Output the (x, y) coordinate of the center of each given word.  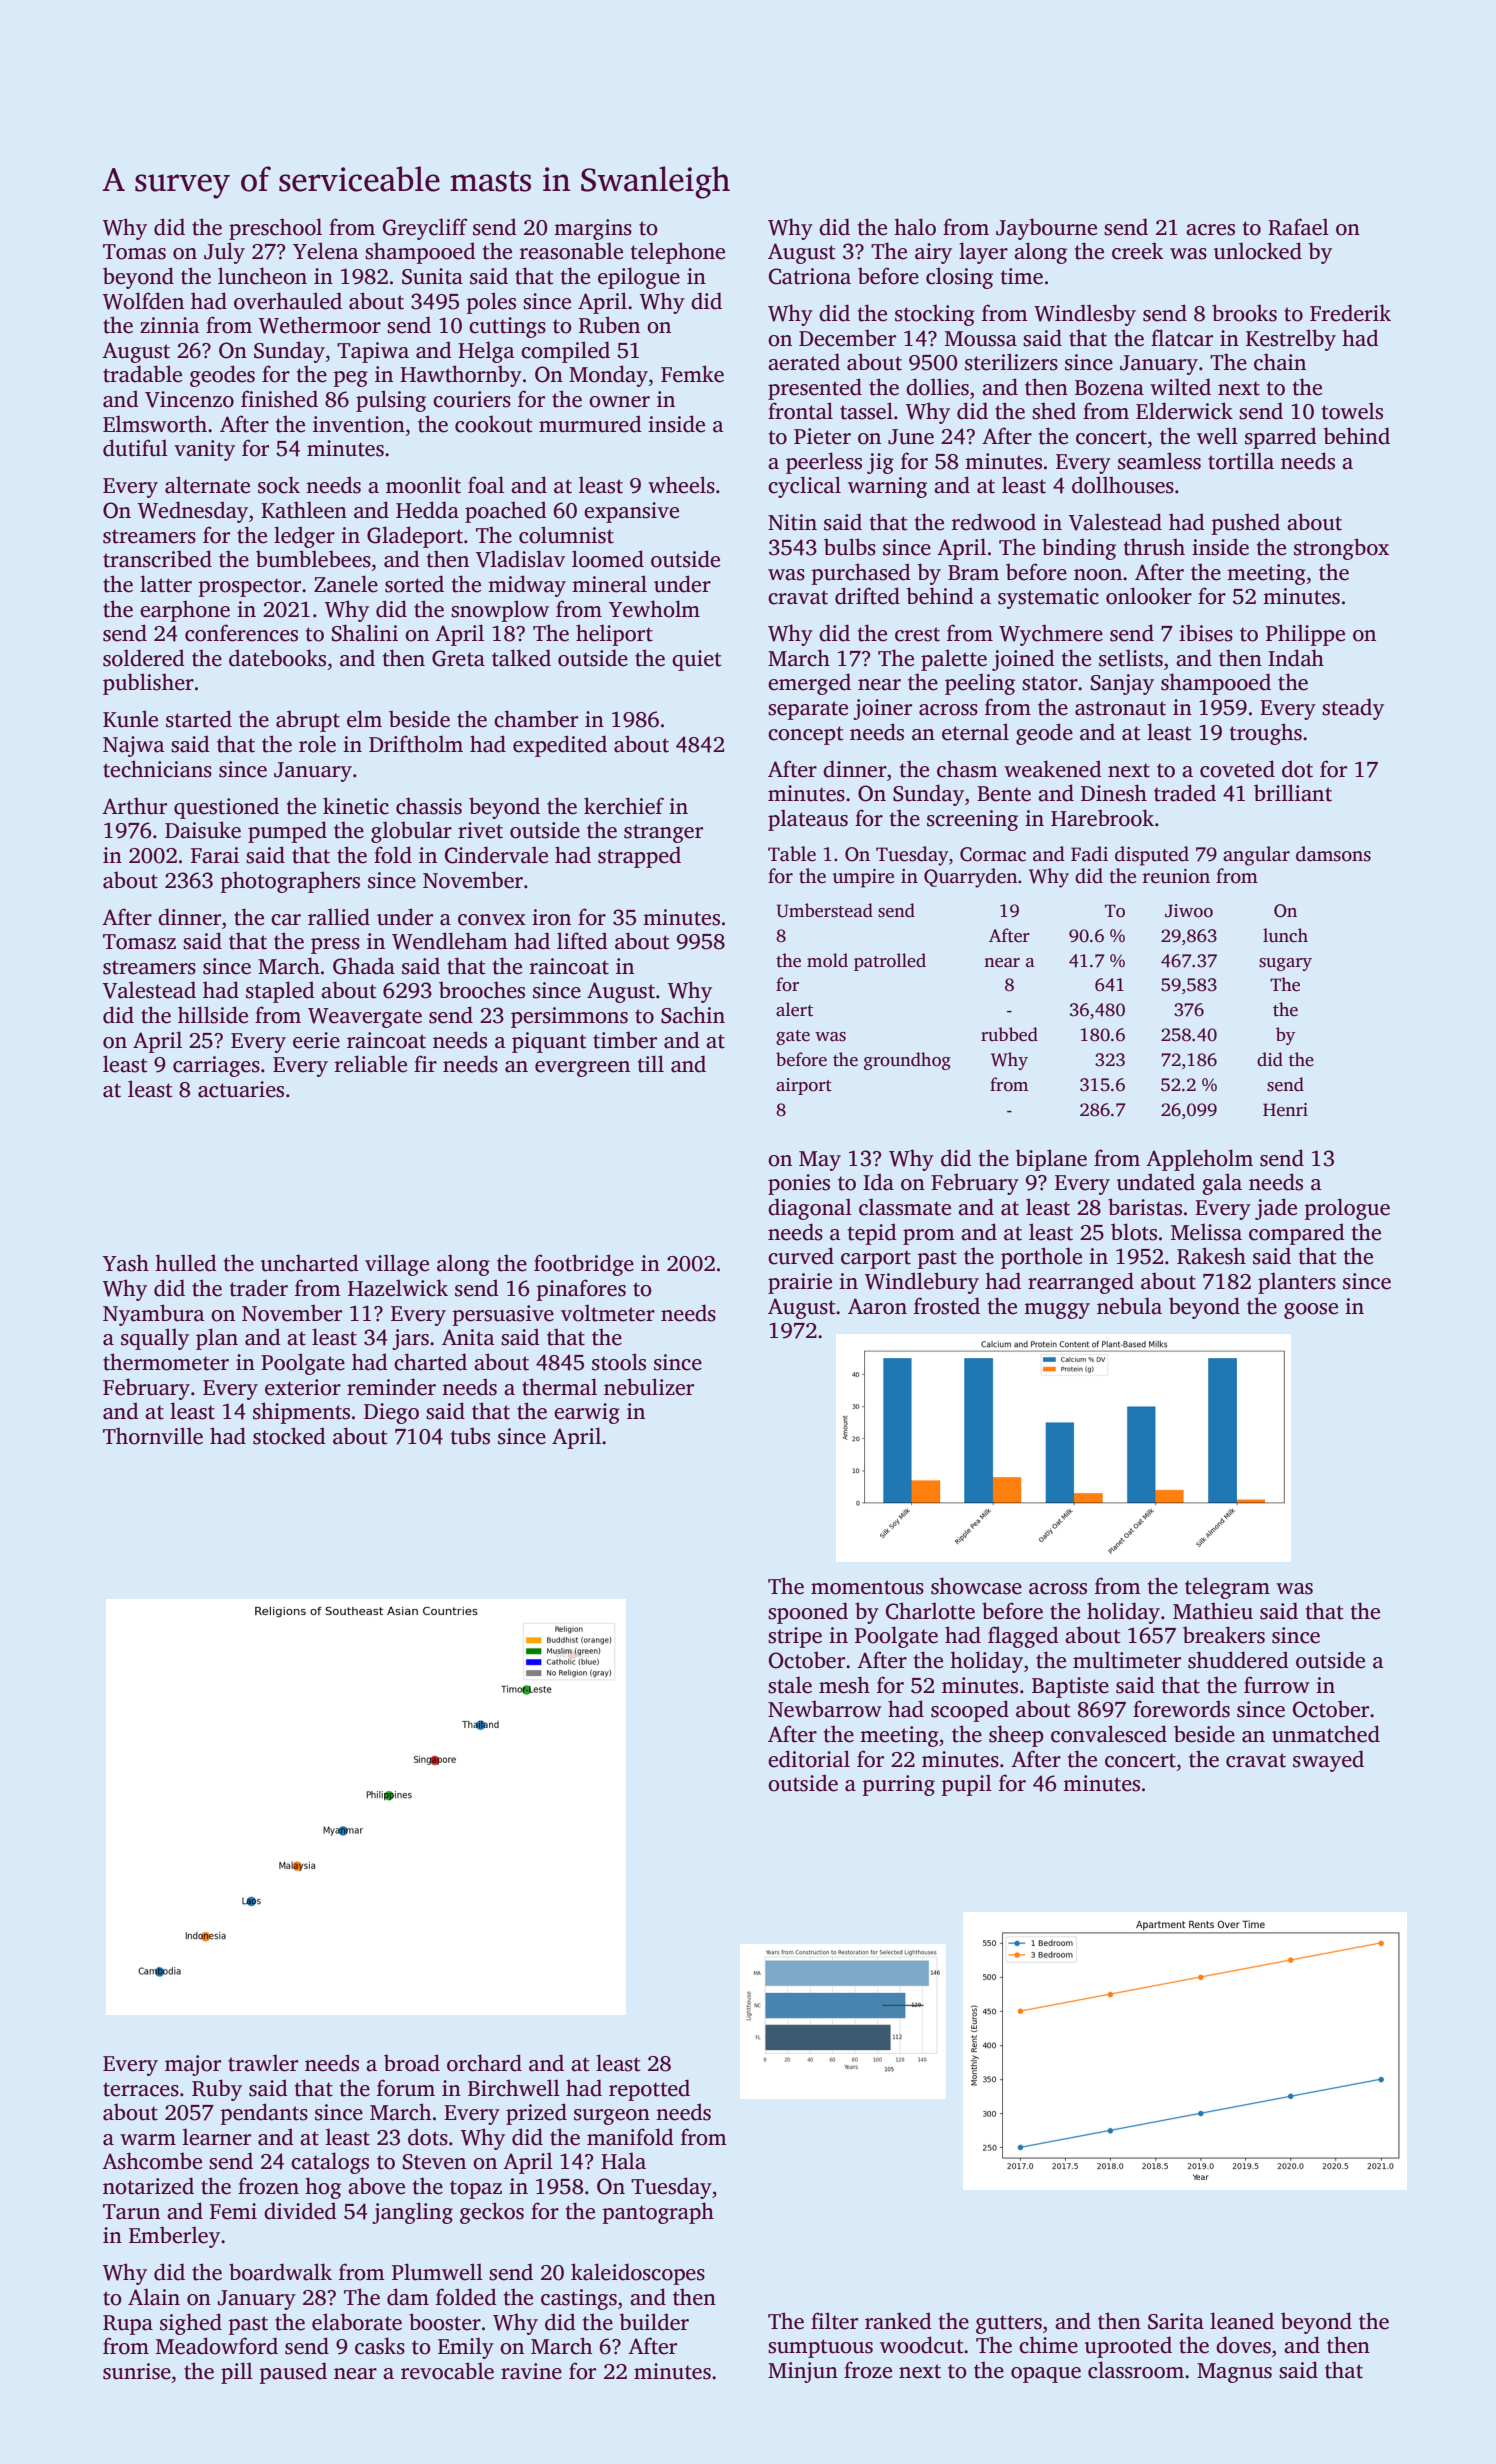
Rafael (1298, 227)
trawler (263, 2063)
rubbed (1009, 1034)
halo (915, 227)
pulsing (391, 401)
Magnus (1234, 2373)
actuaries (241, 1089)
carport (876, 1259)
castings (579, 2299)
